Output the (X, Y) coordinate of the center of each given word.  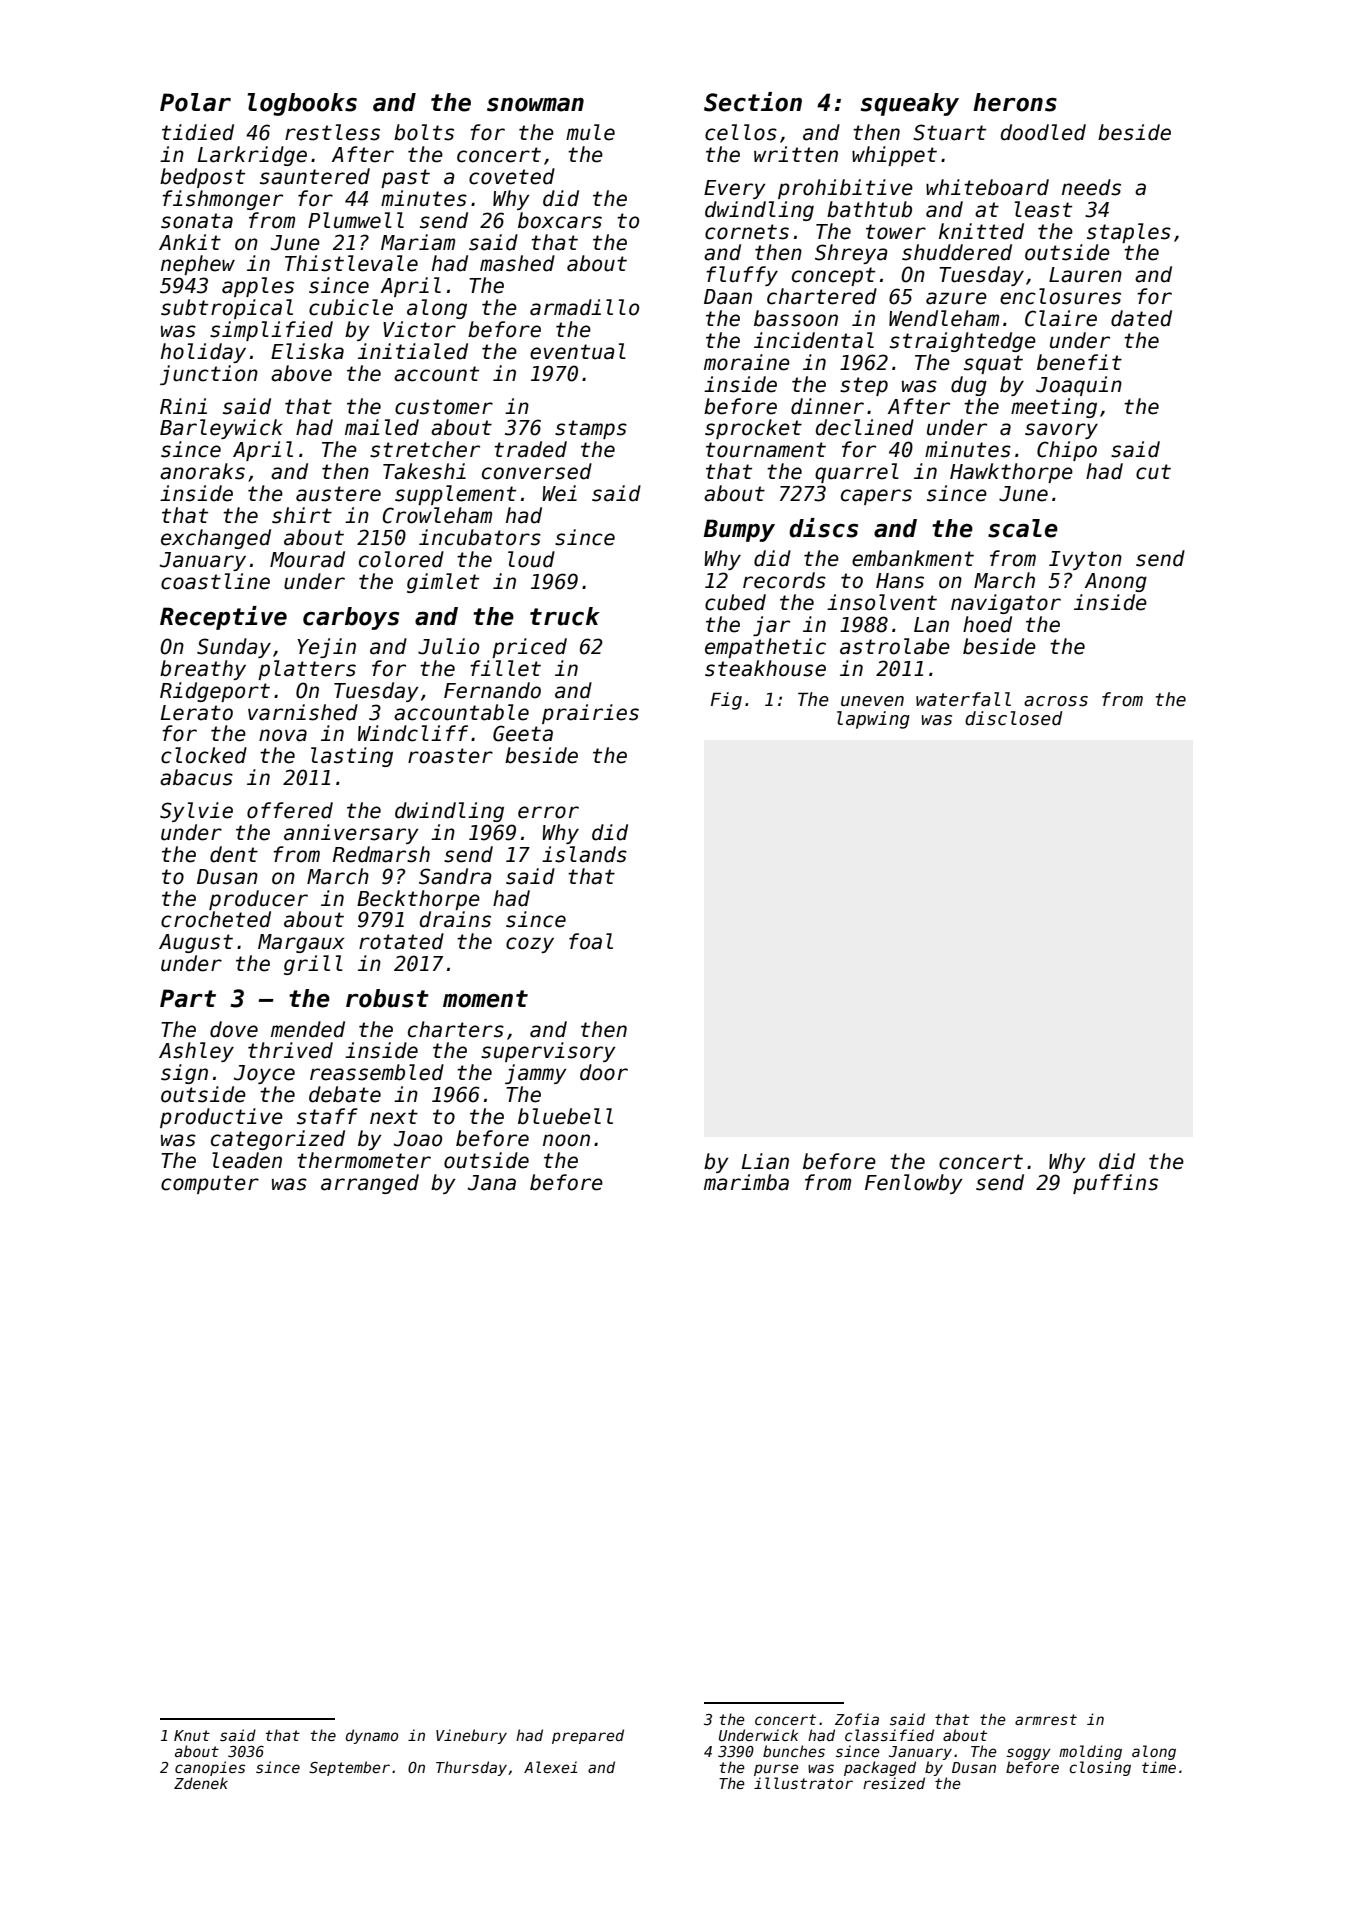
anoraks (202, 471)
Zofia (857, 1719)
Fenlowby (914, 1184)
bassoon (796, 318)
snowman (535, 105)
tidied (198, 132)
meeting (1054, 408)
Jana (492, 1183)
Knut (192, 1735)
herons (1015, 102)
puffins (1115, 1184)
